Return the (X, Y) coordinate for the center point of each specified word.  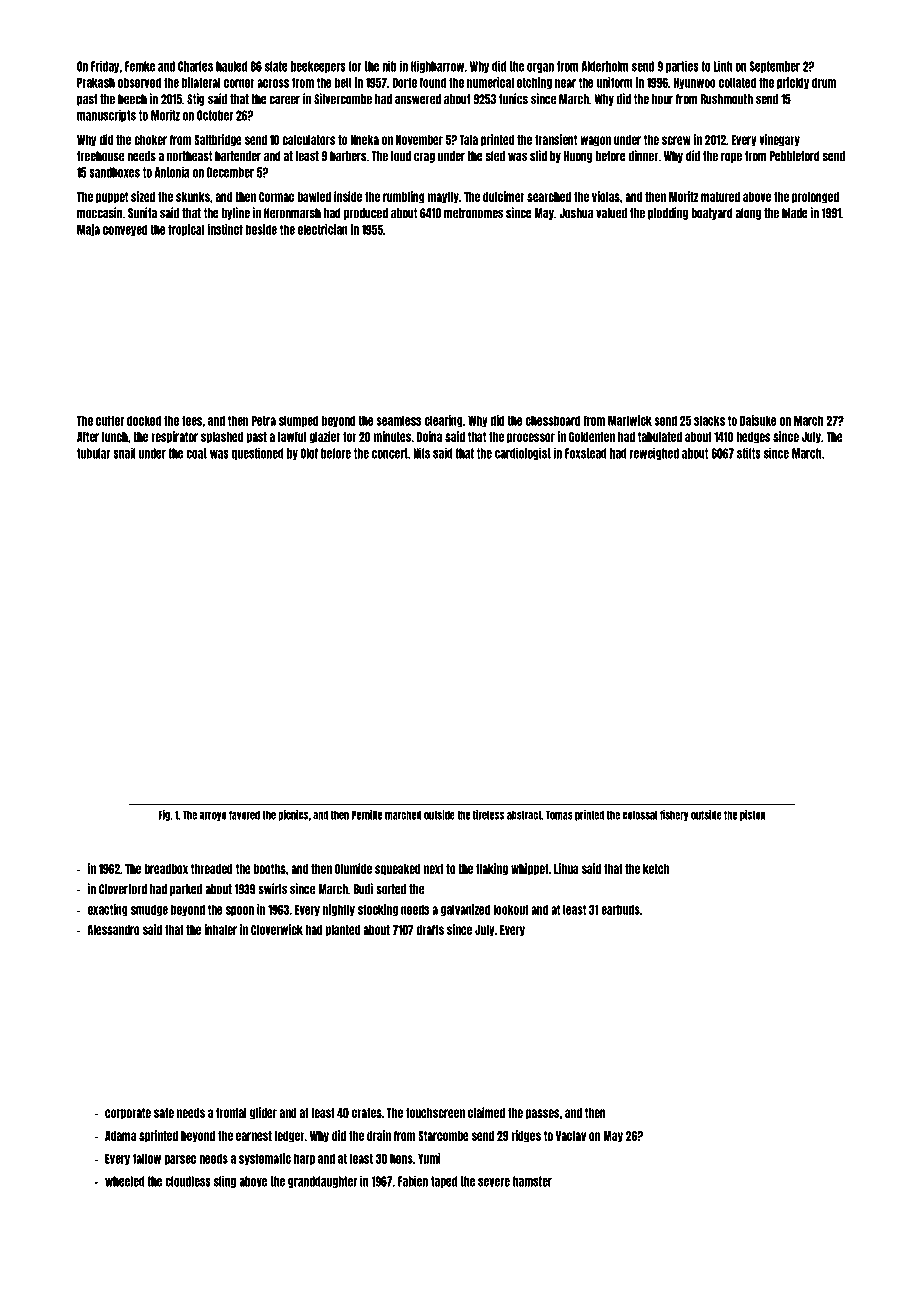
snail (124, 453)
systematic (265, 1159)
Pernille (367, 815)
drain (379, 1135)
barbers (348, 156)
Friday (105, 67)
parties (682, 67)
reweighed (654, 453)
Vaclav (571, 1136)
